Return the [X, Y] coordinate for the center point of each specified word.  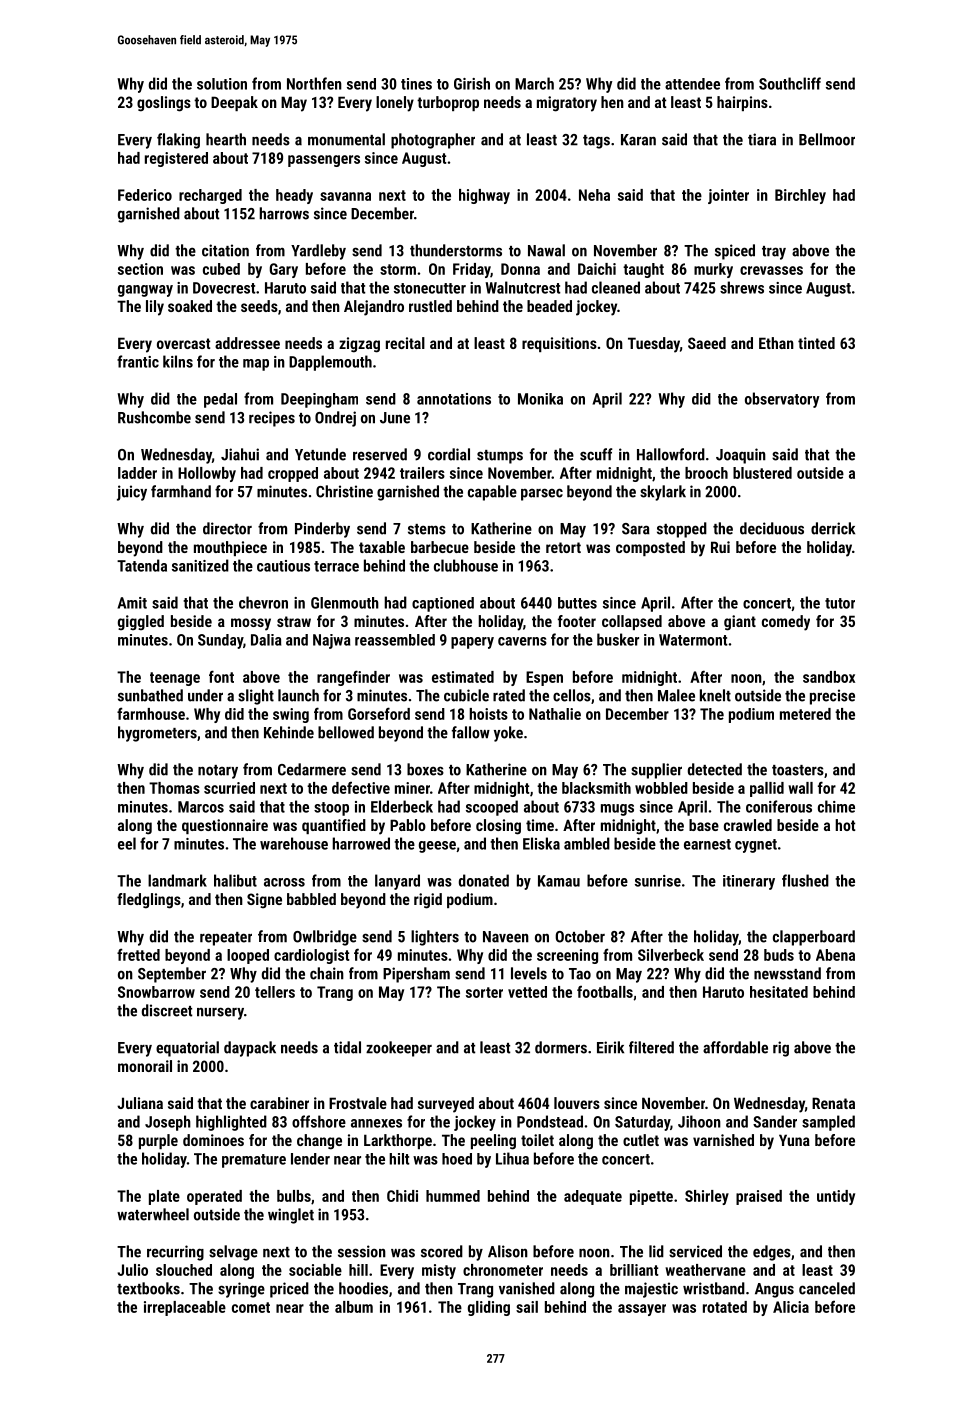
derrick [833, 528]
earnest [707, 844]
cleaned [616, 287]
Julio [132, 1270]
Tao [580, 974]
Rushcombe [154, 417]
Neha [594, 195]
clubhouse [466, 565]
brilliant [634, 1270]
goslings [164, 104]
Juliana [140, 1103]
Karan [638, 140]
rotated [725, 1307]
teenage [175, 679]
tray [774, 253]
